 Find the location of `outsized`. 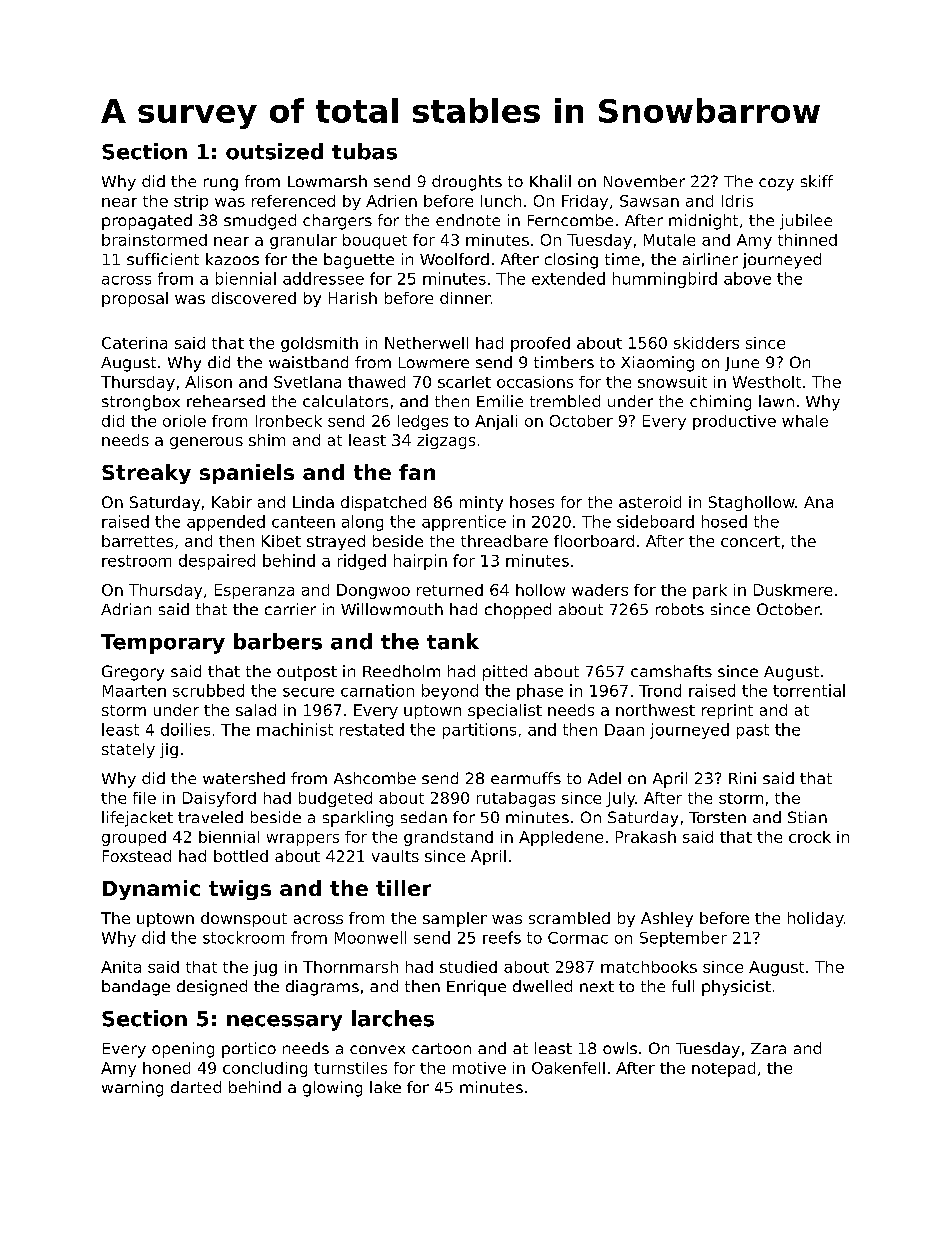

outsized is located at coordinates (274, 151).
